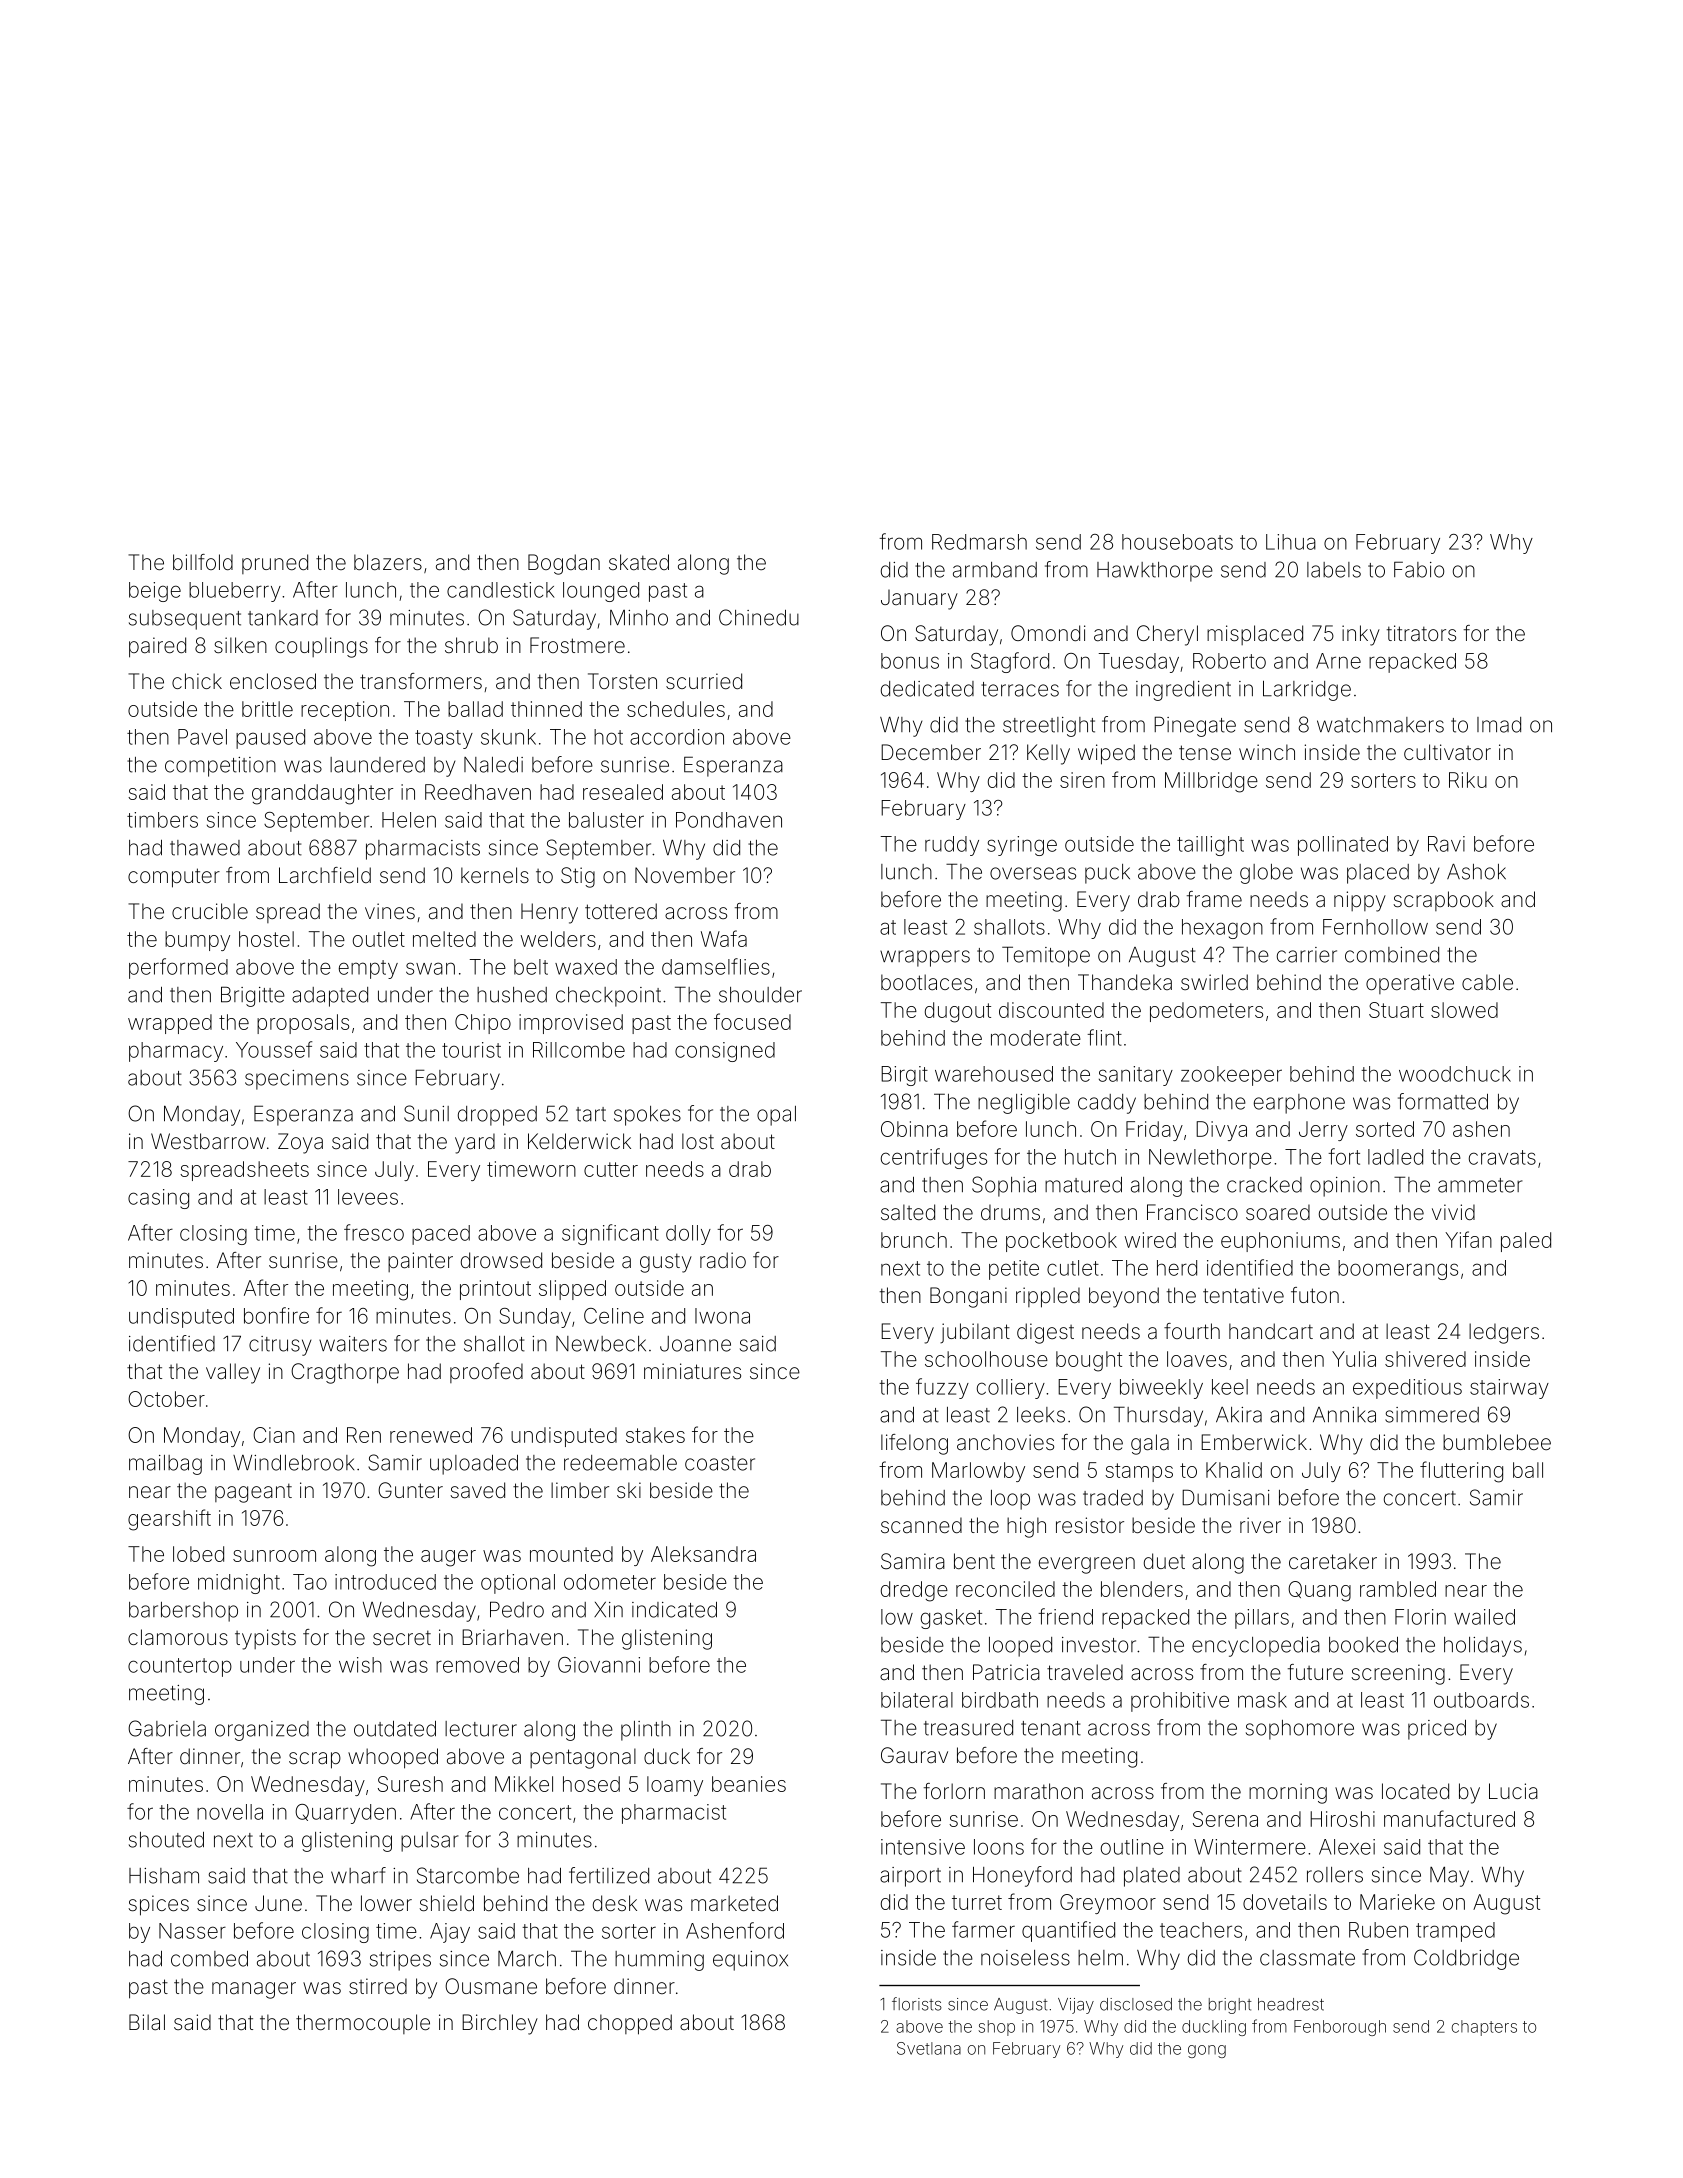  What do you see at coordinates (1022, 1876) in the screenshot?
I see `Honeyford` at bounding box center [1022, 1876].
